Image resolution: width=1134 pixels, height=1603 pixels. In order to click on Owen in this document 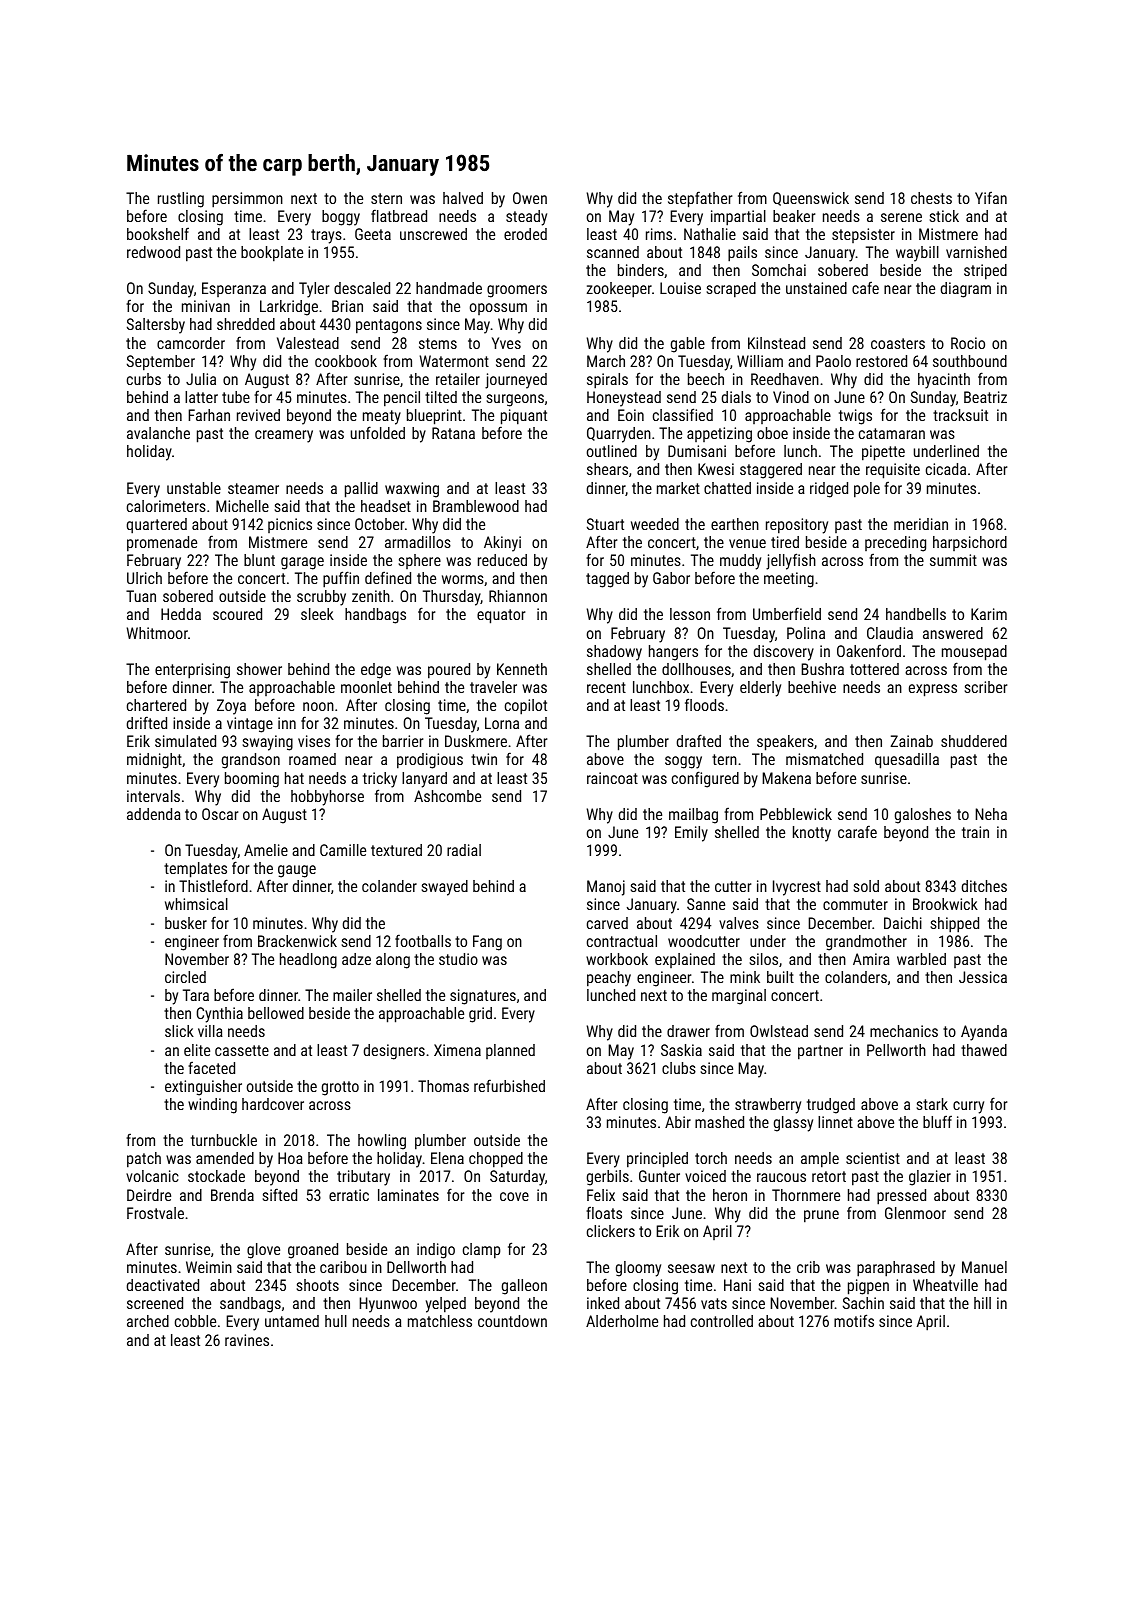, I will do `click(530, 198)`.
